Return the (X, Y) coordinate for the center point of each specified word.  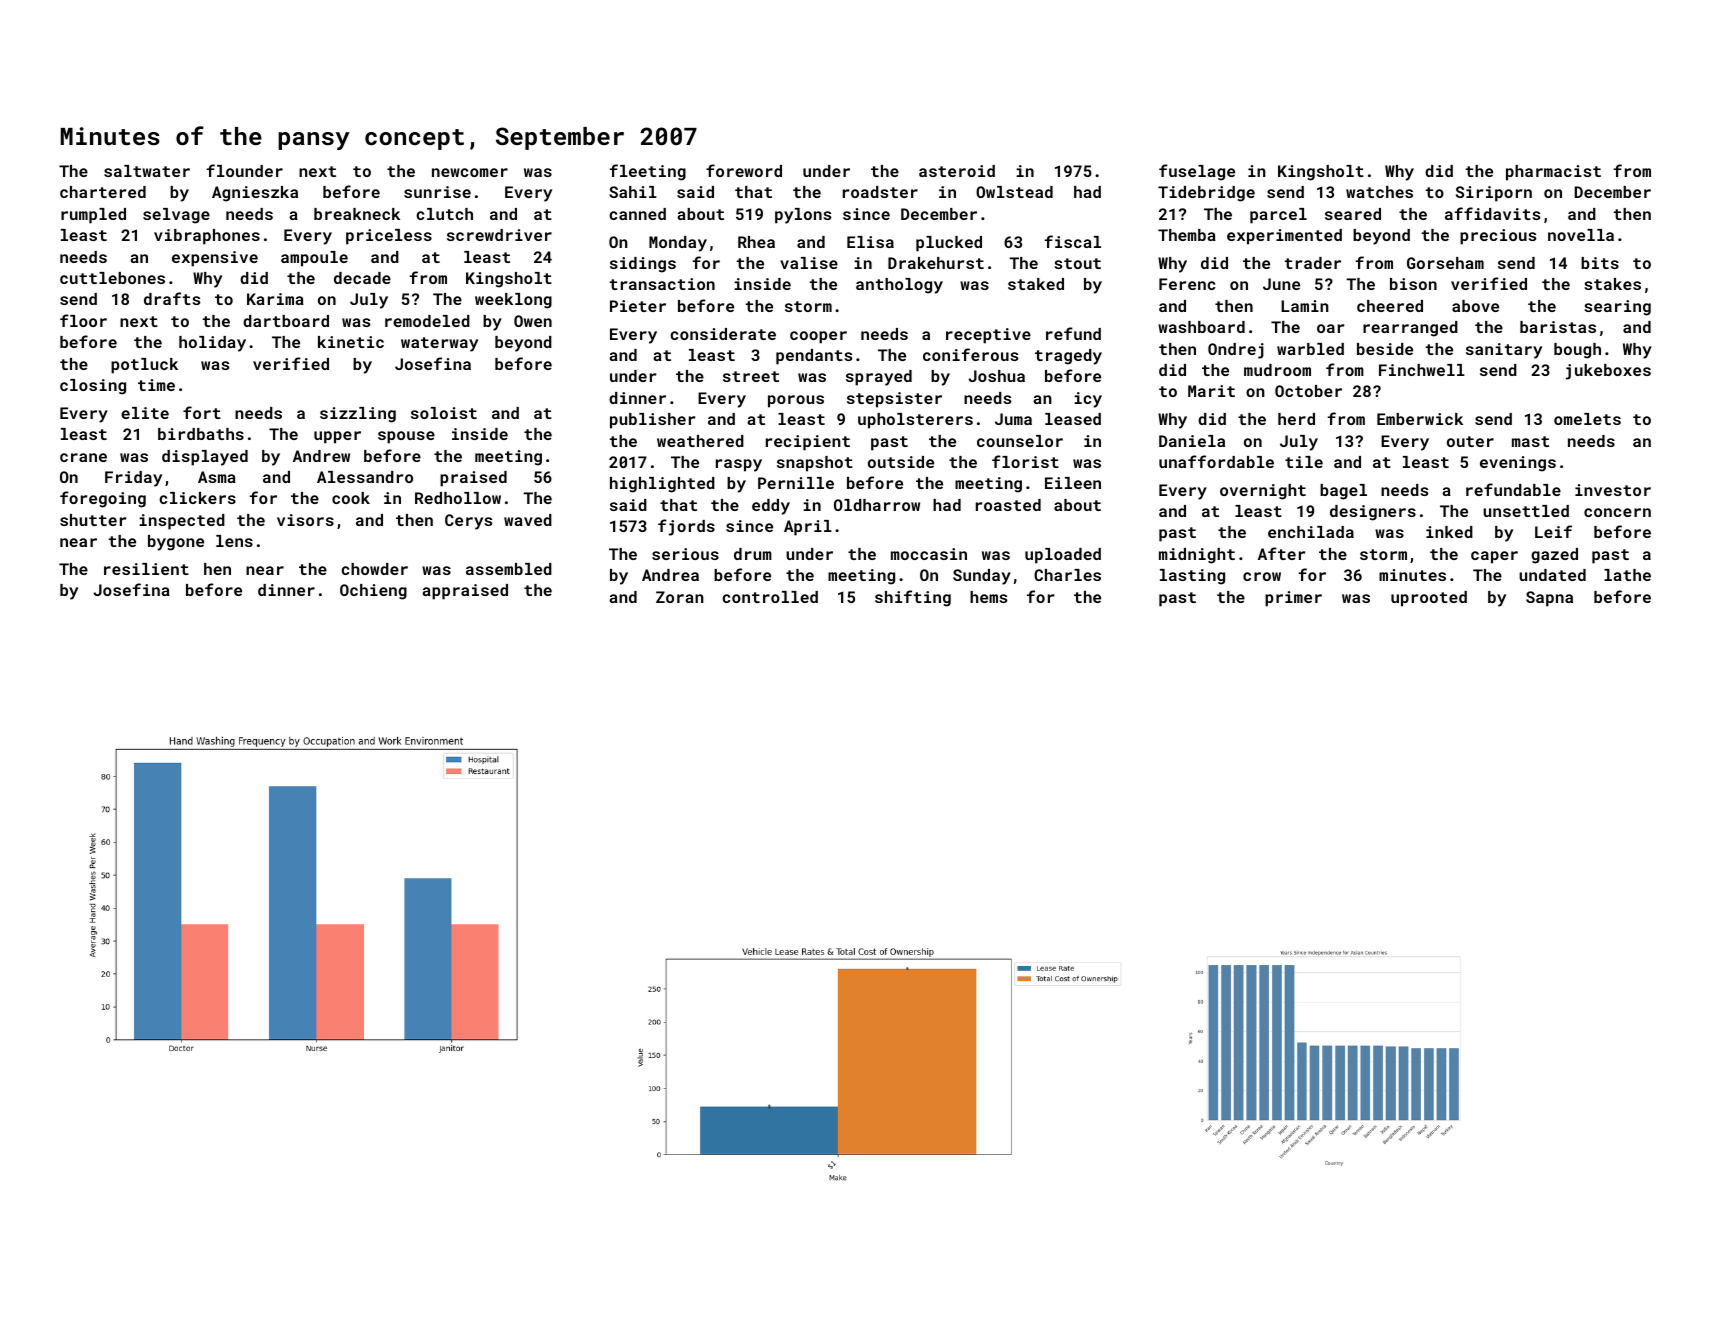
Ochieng (373, 592)
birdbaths (201, 434)
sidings (643, 265)
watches (1379, 192)
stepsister (894, 400)
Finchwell (1422, 370)
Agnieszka (255, 194)
